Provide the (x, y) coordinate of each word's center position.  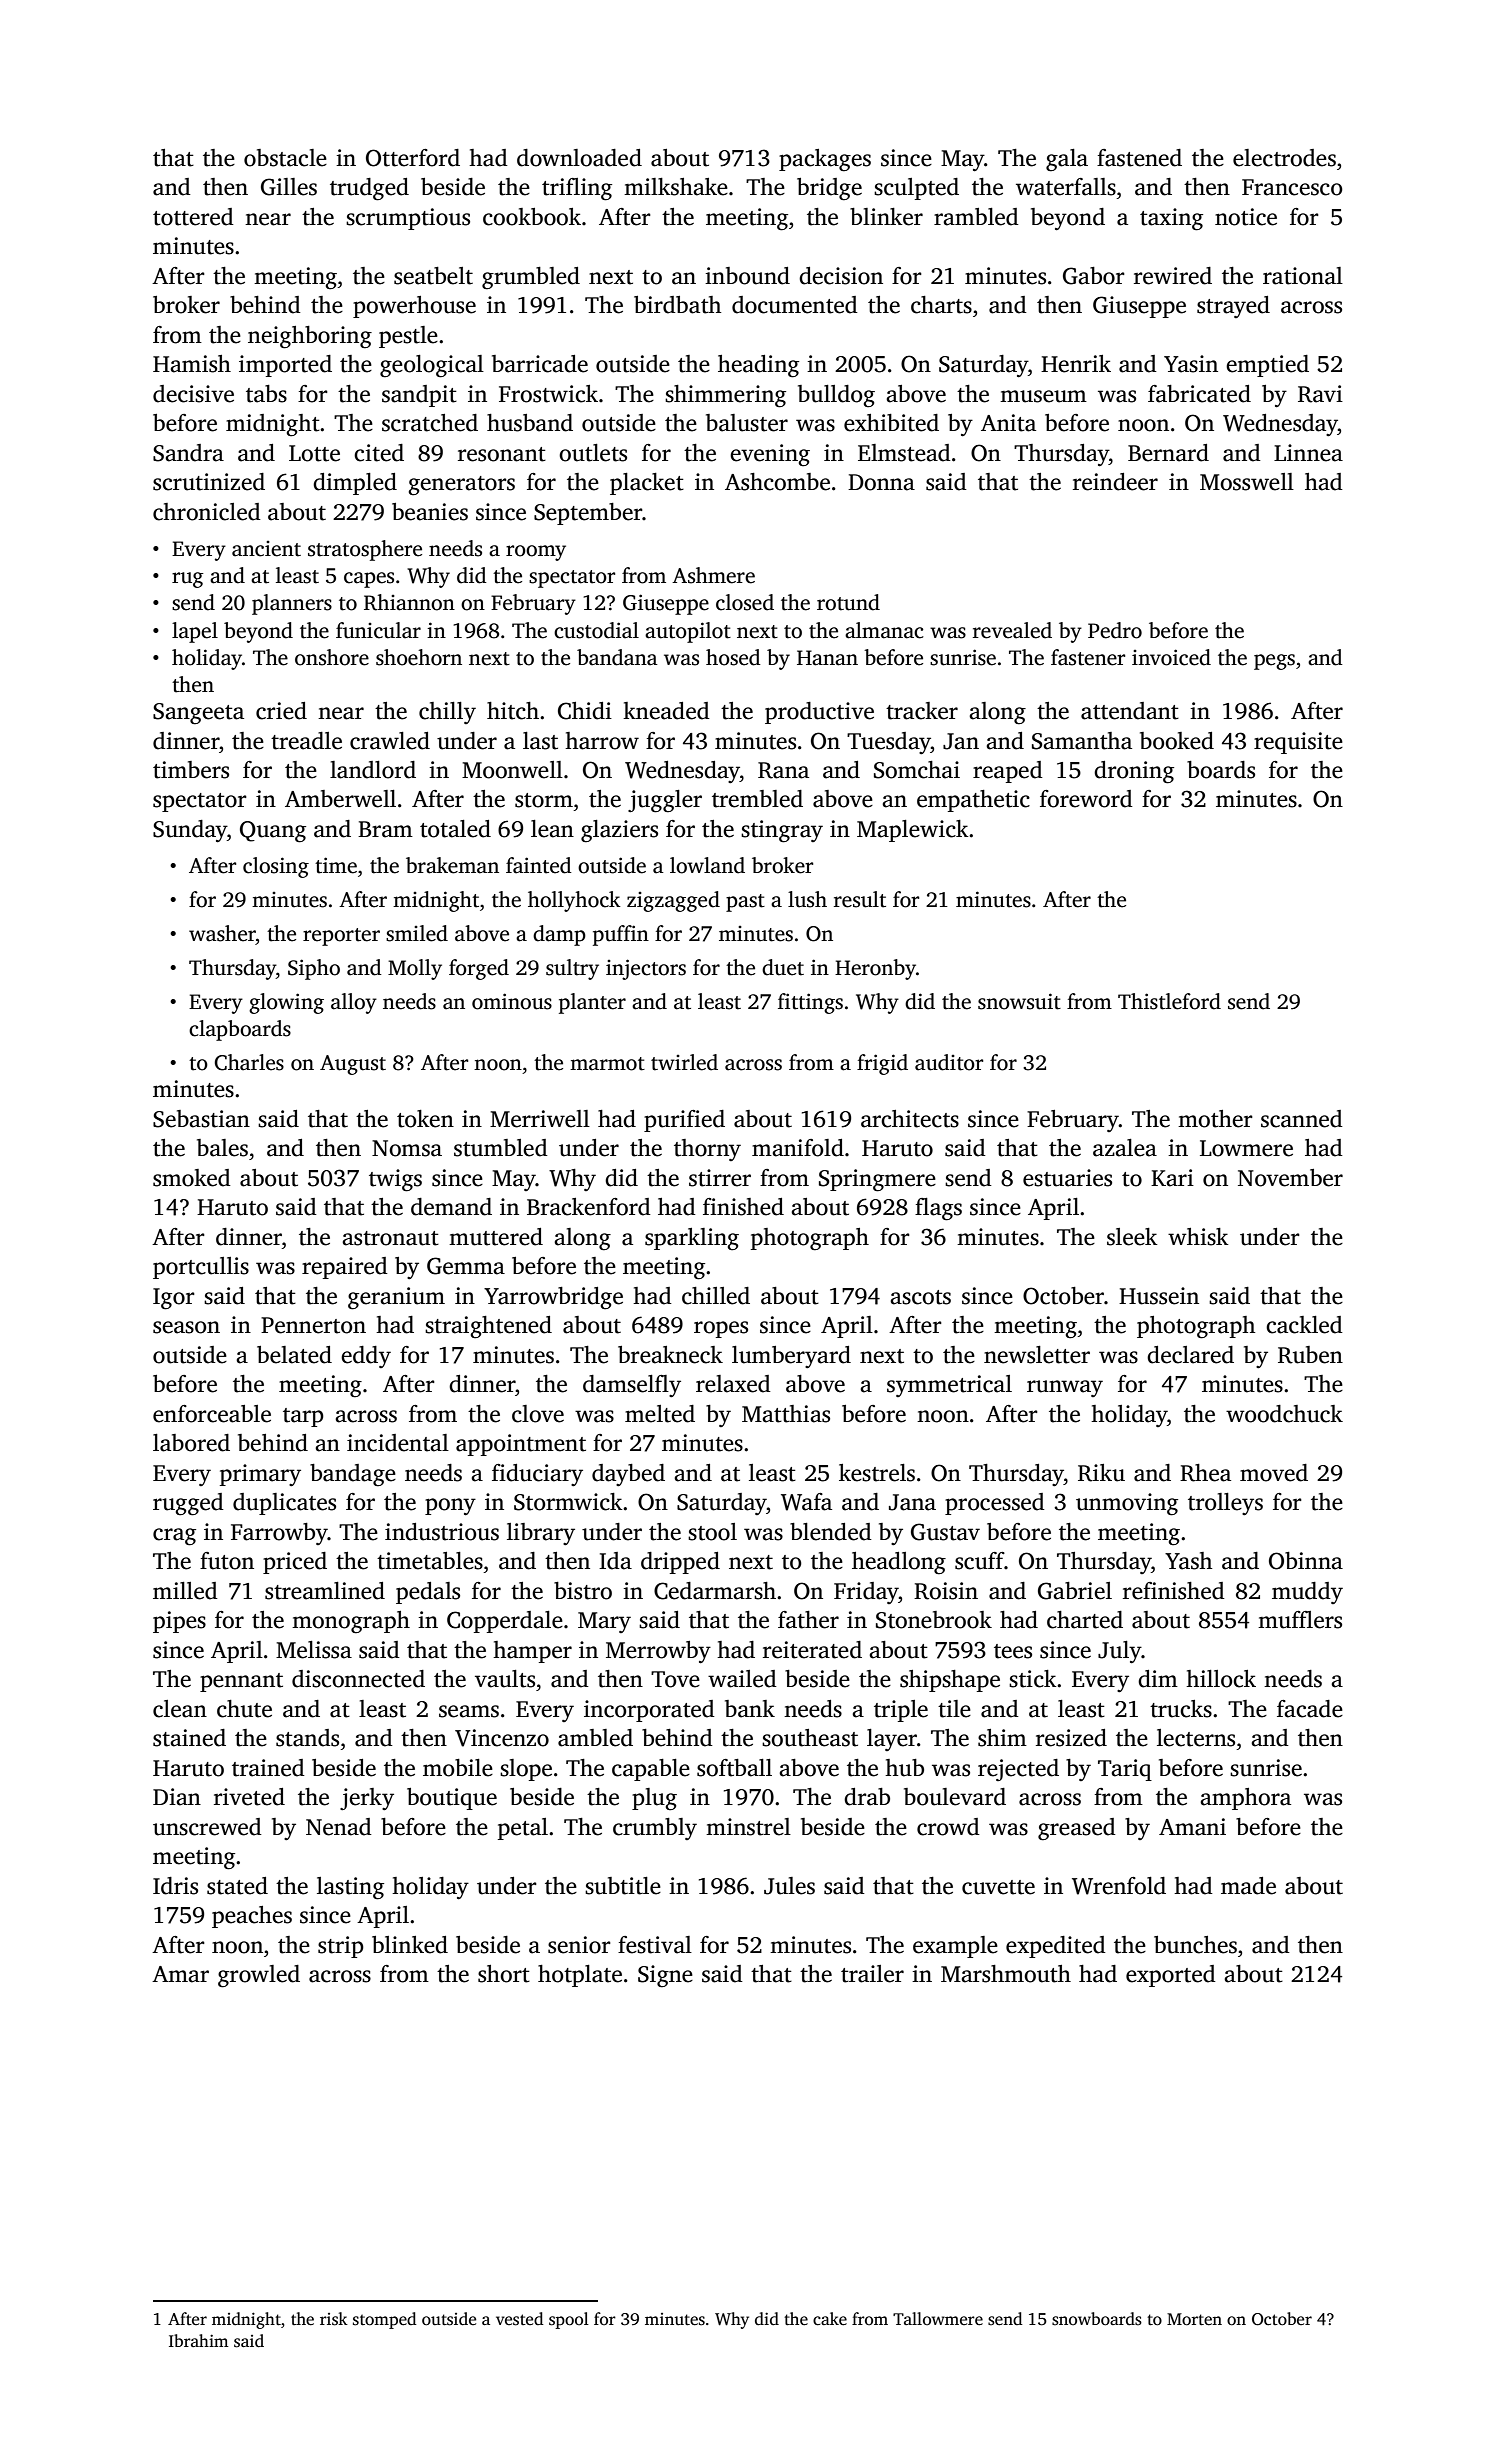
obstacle (285, 158)
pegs (1274, 662)
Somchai (917, 770)
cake (830, 2319)
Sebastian (201, 1119)
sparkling (692, 1239)
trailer (872, 1974)
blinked (410, 1945)
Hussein (1159, 1296)
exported (1171, 1976)
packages (825, 160)
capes (369, 580)
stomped (385, 2320)
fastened (1139, 158)
